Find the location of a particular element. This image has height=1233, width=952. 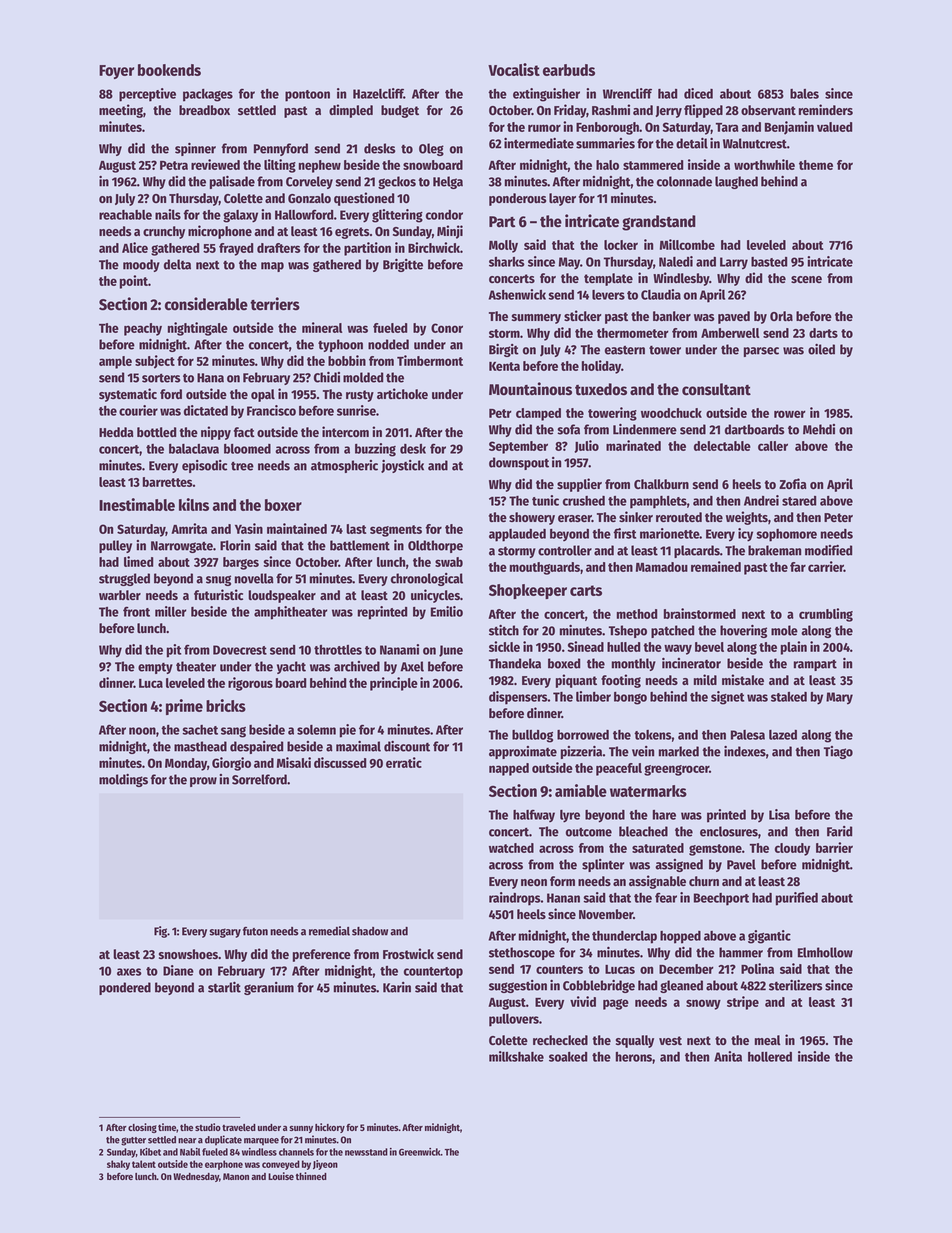

erratic is located at coordinates (404, 762).
